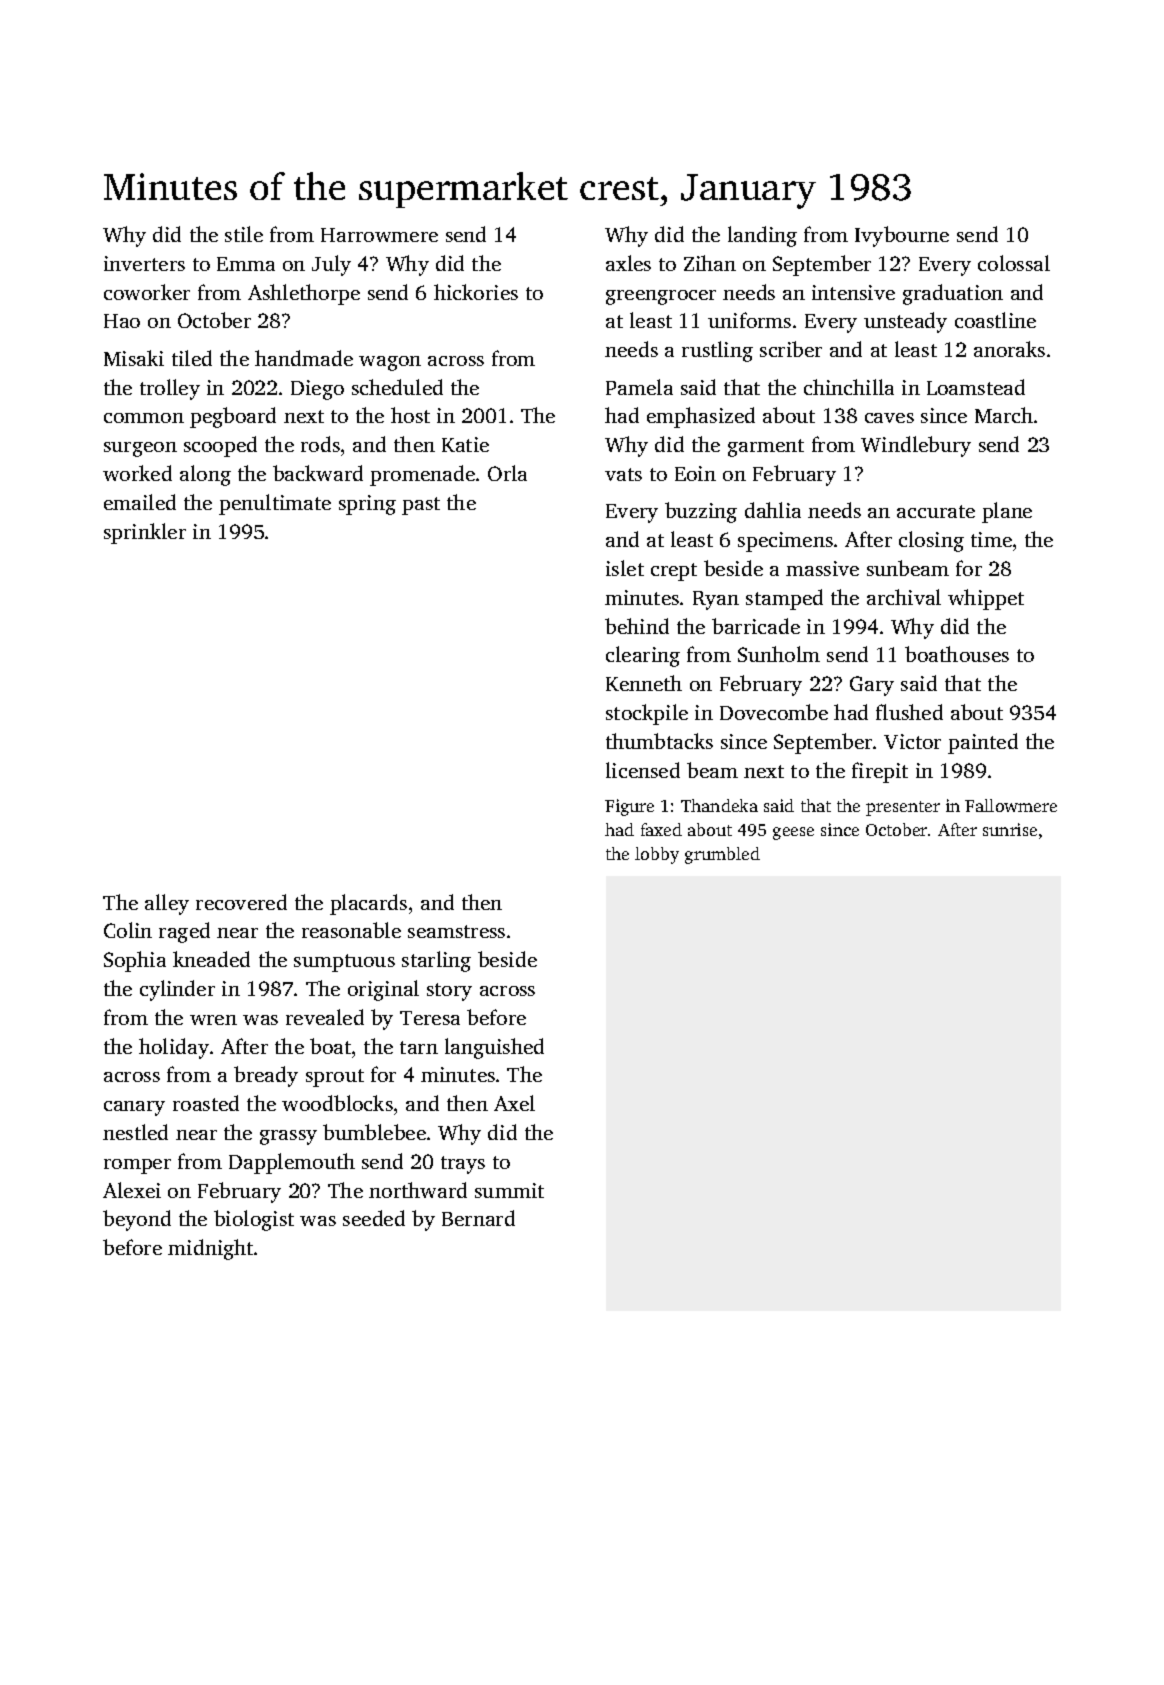 Image resolution: width=1164 pixels, height=1685 pixels. Describe the element at coordinates (351, 930) in the page. I see `reasonable` at that location.
